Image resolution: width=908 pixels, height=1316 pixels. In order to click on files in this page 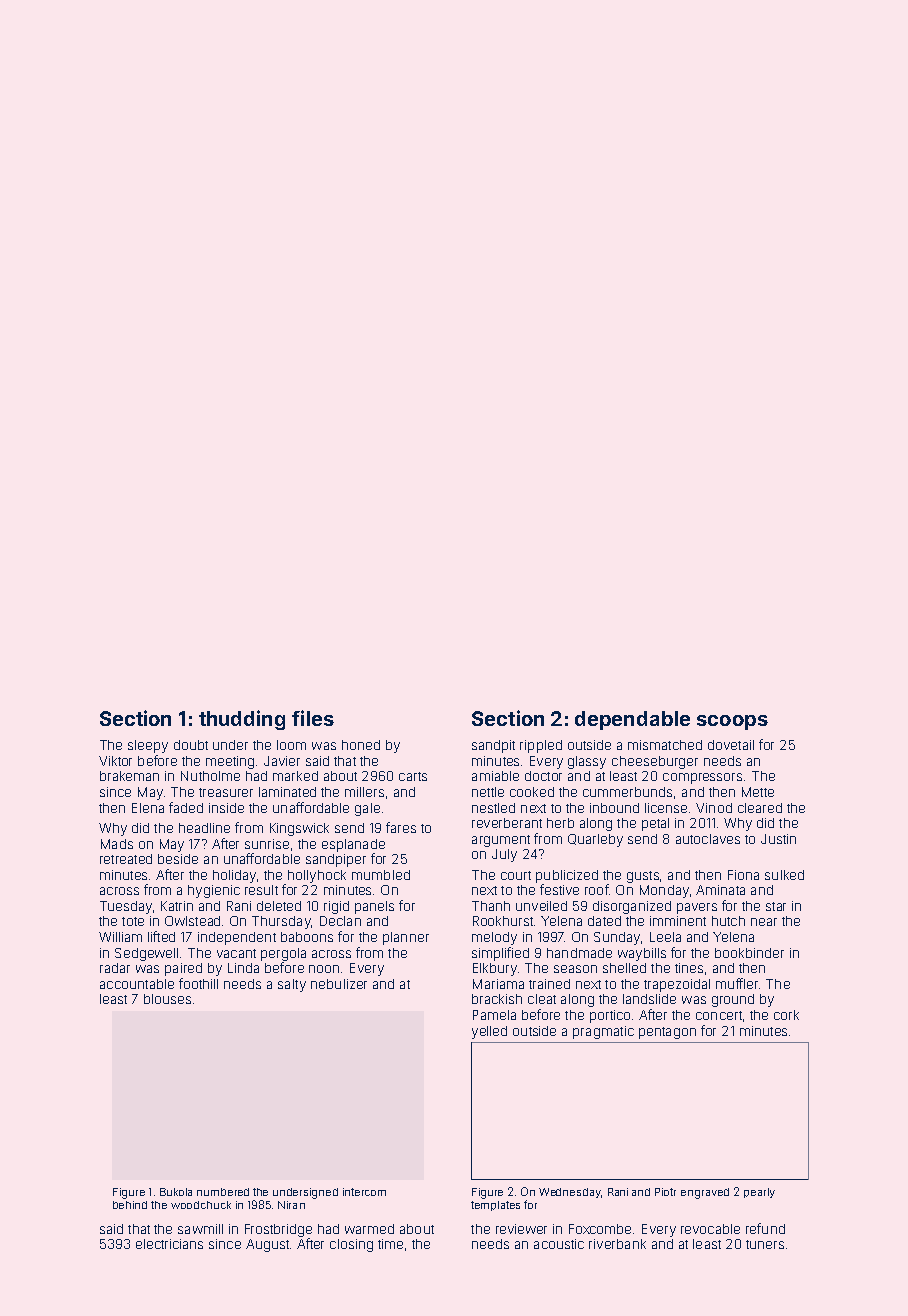, I will do `click(313, 718)`.
